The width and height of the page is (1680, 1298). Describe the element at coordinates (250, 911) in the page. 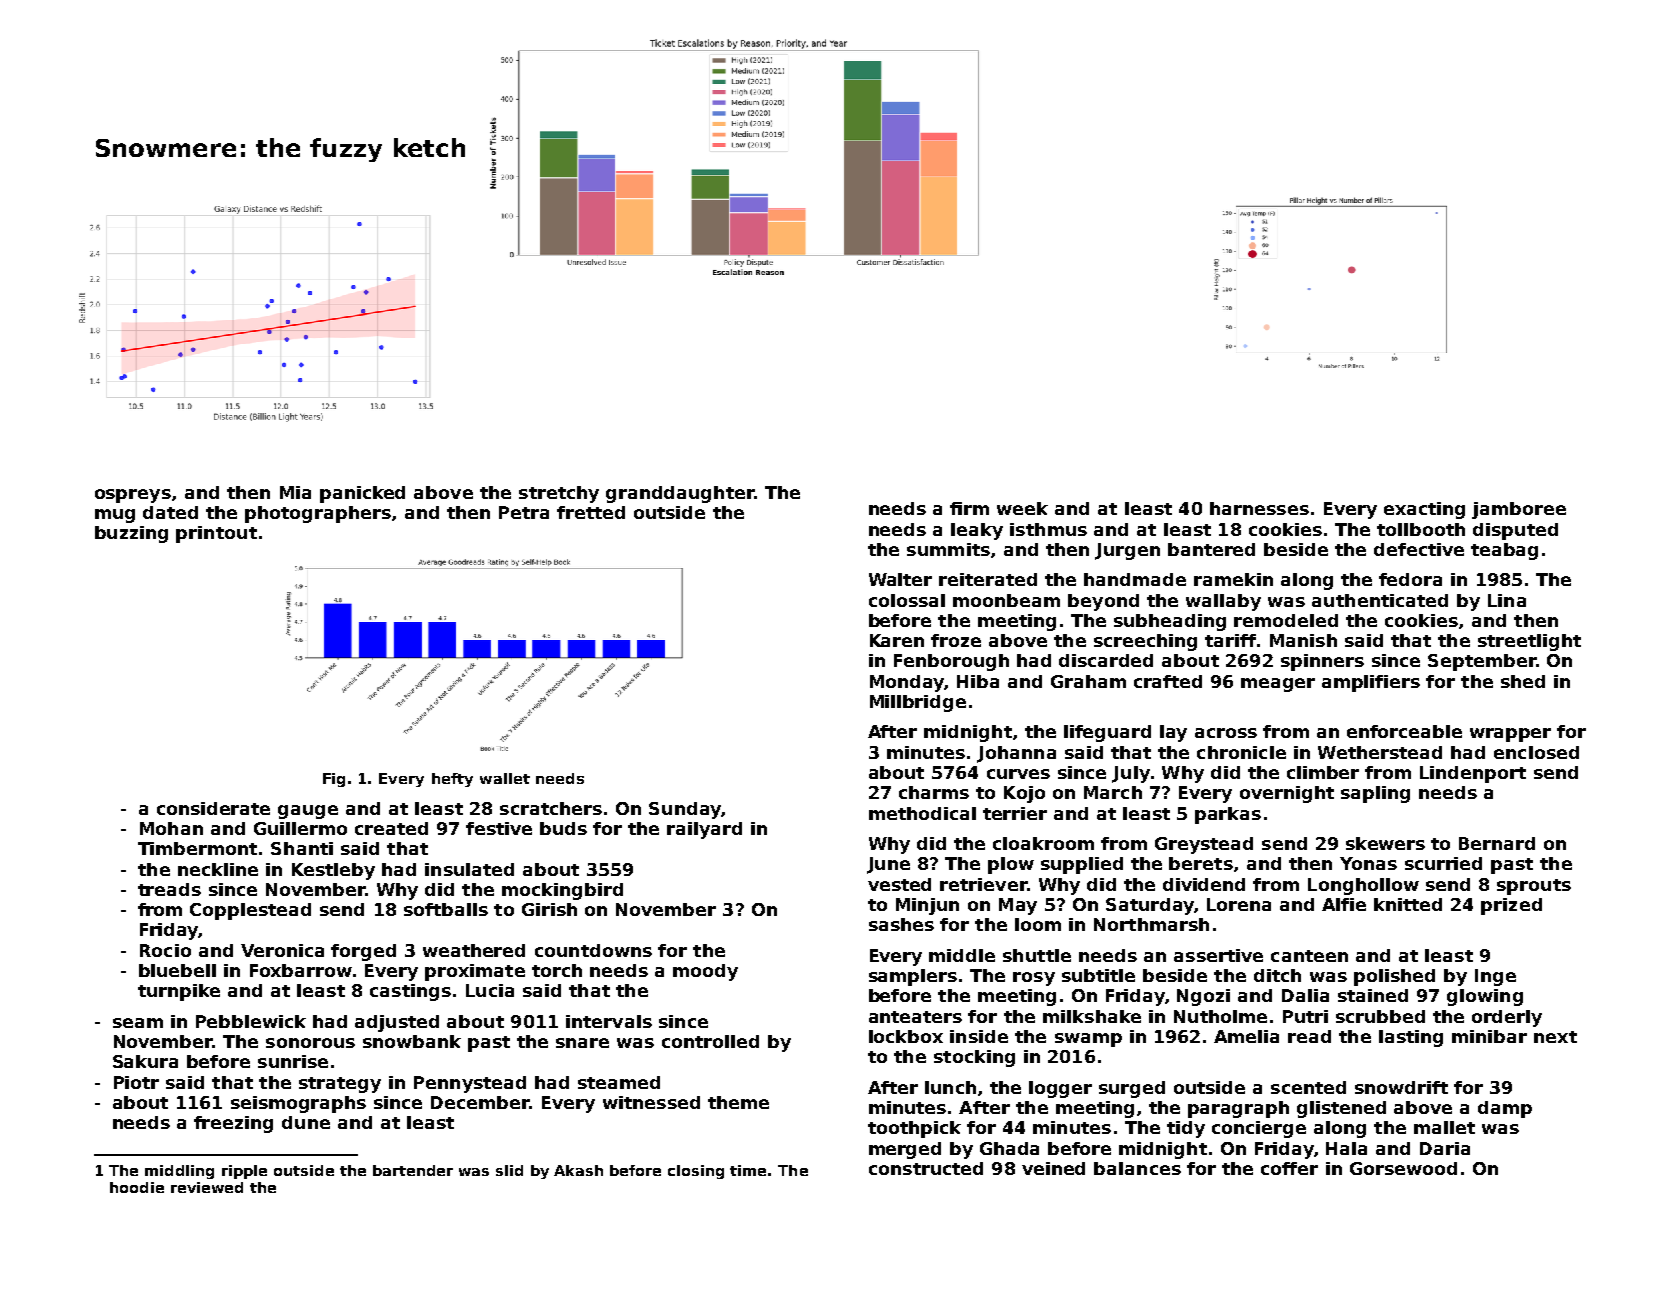

I see `Copplestead` at that location.
